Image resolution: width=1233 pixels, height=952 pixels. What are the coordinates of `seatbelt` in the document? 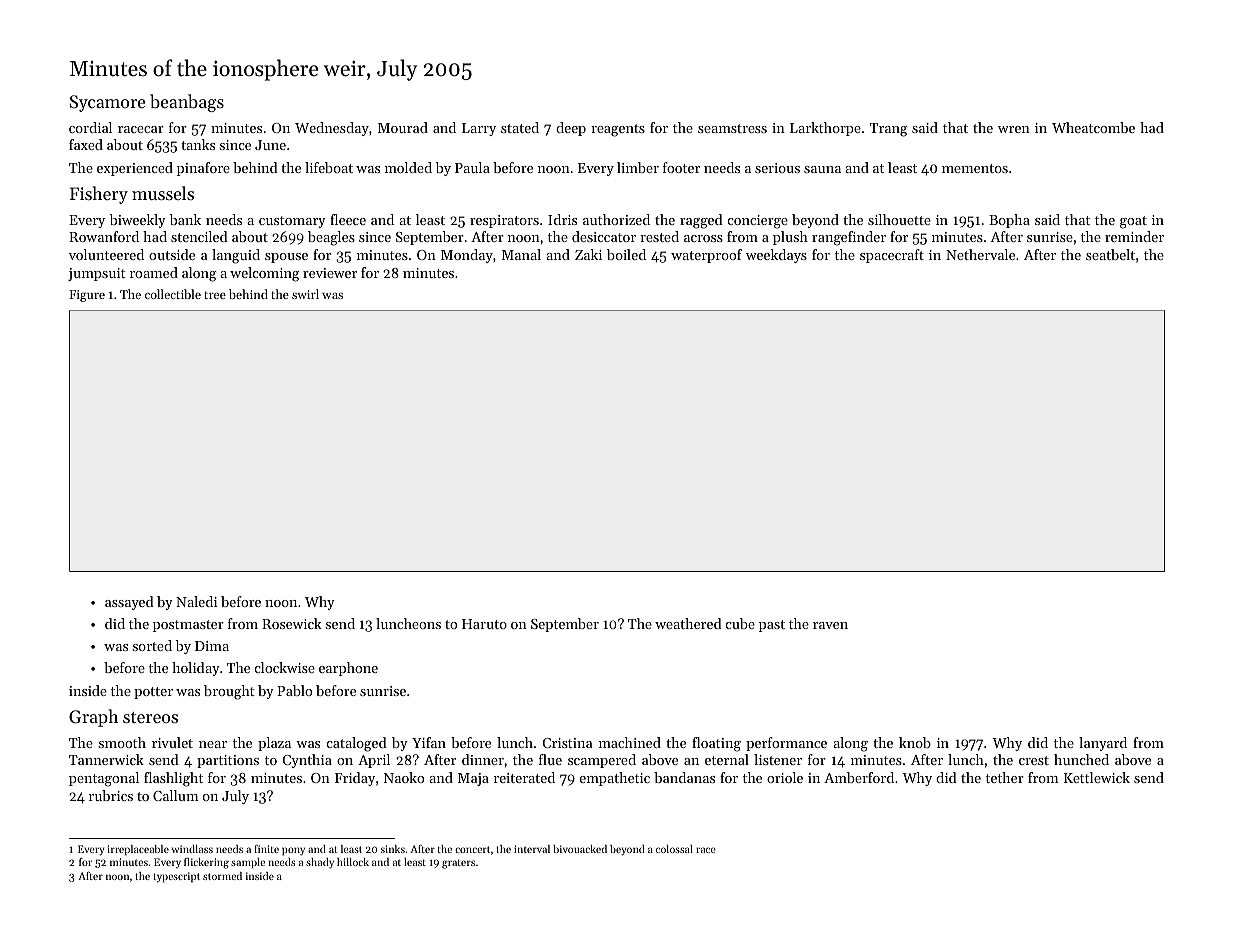 It's located at (1110, 254).
